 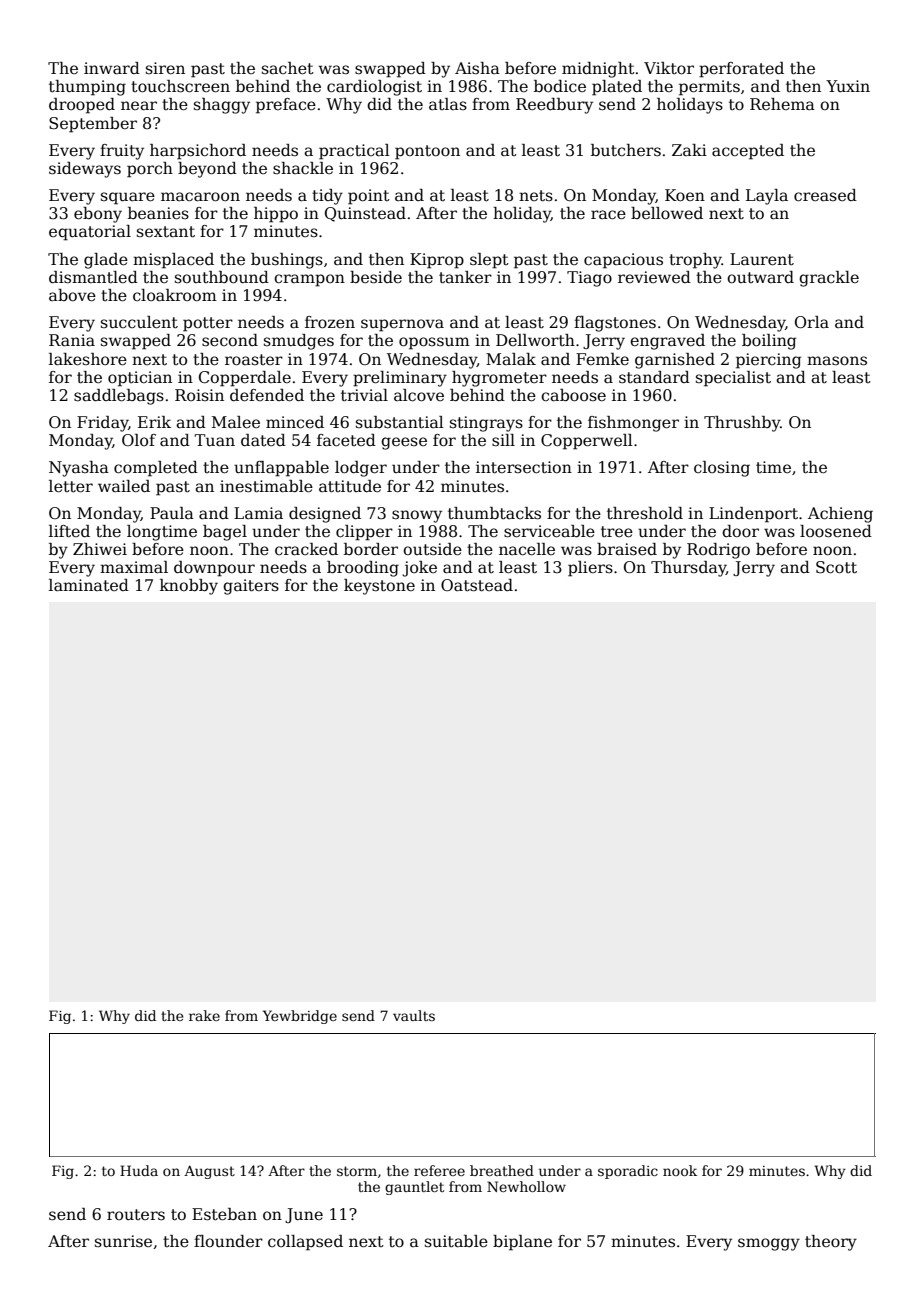 I want to click on Yewbridge, so click(x=300, y=1017).
